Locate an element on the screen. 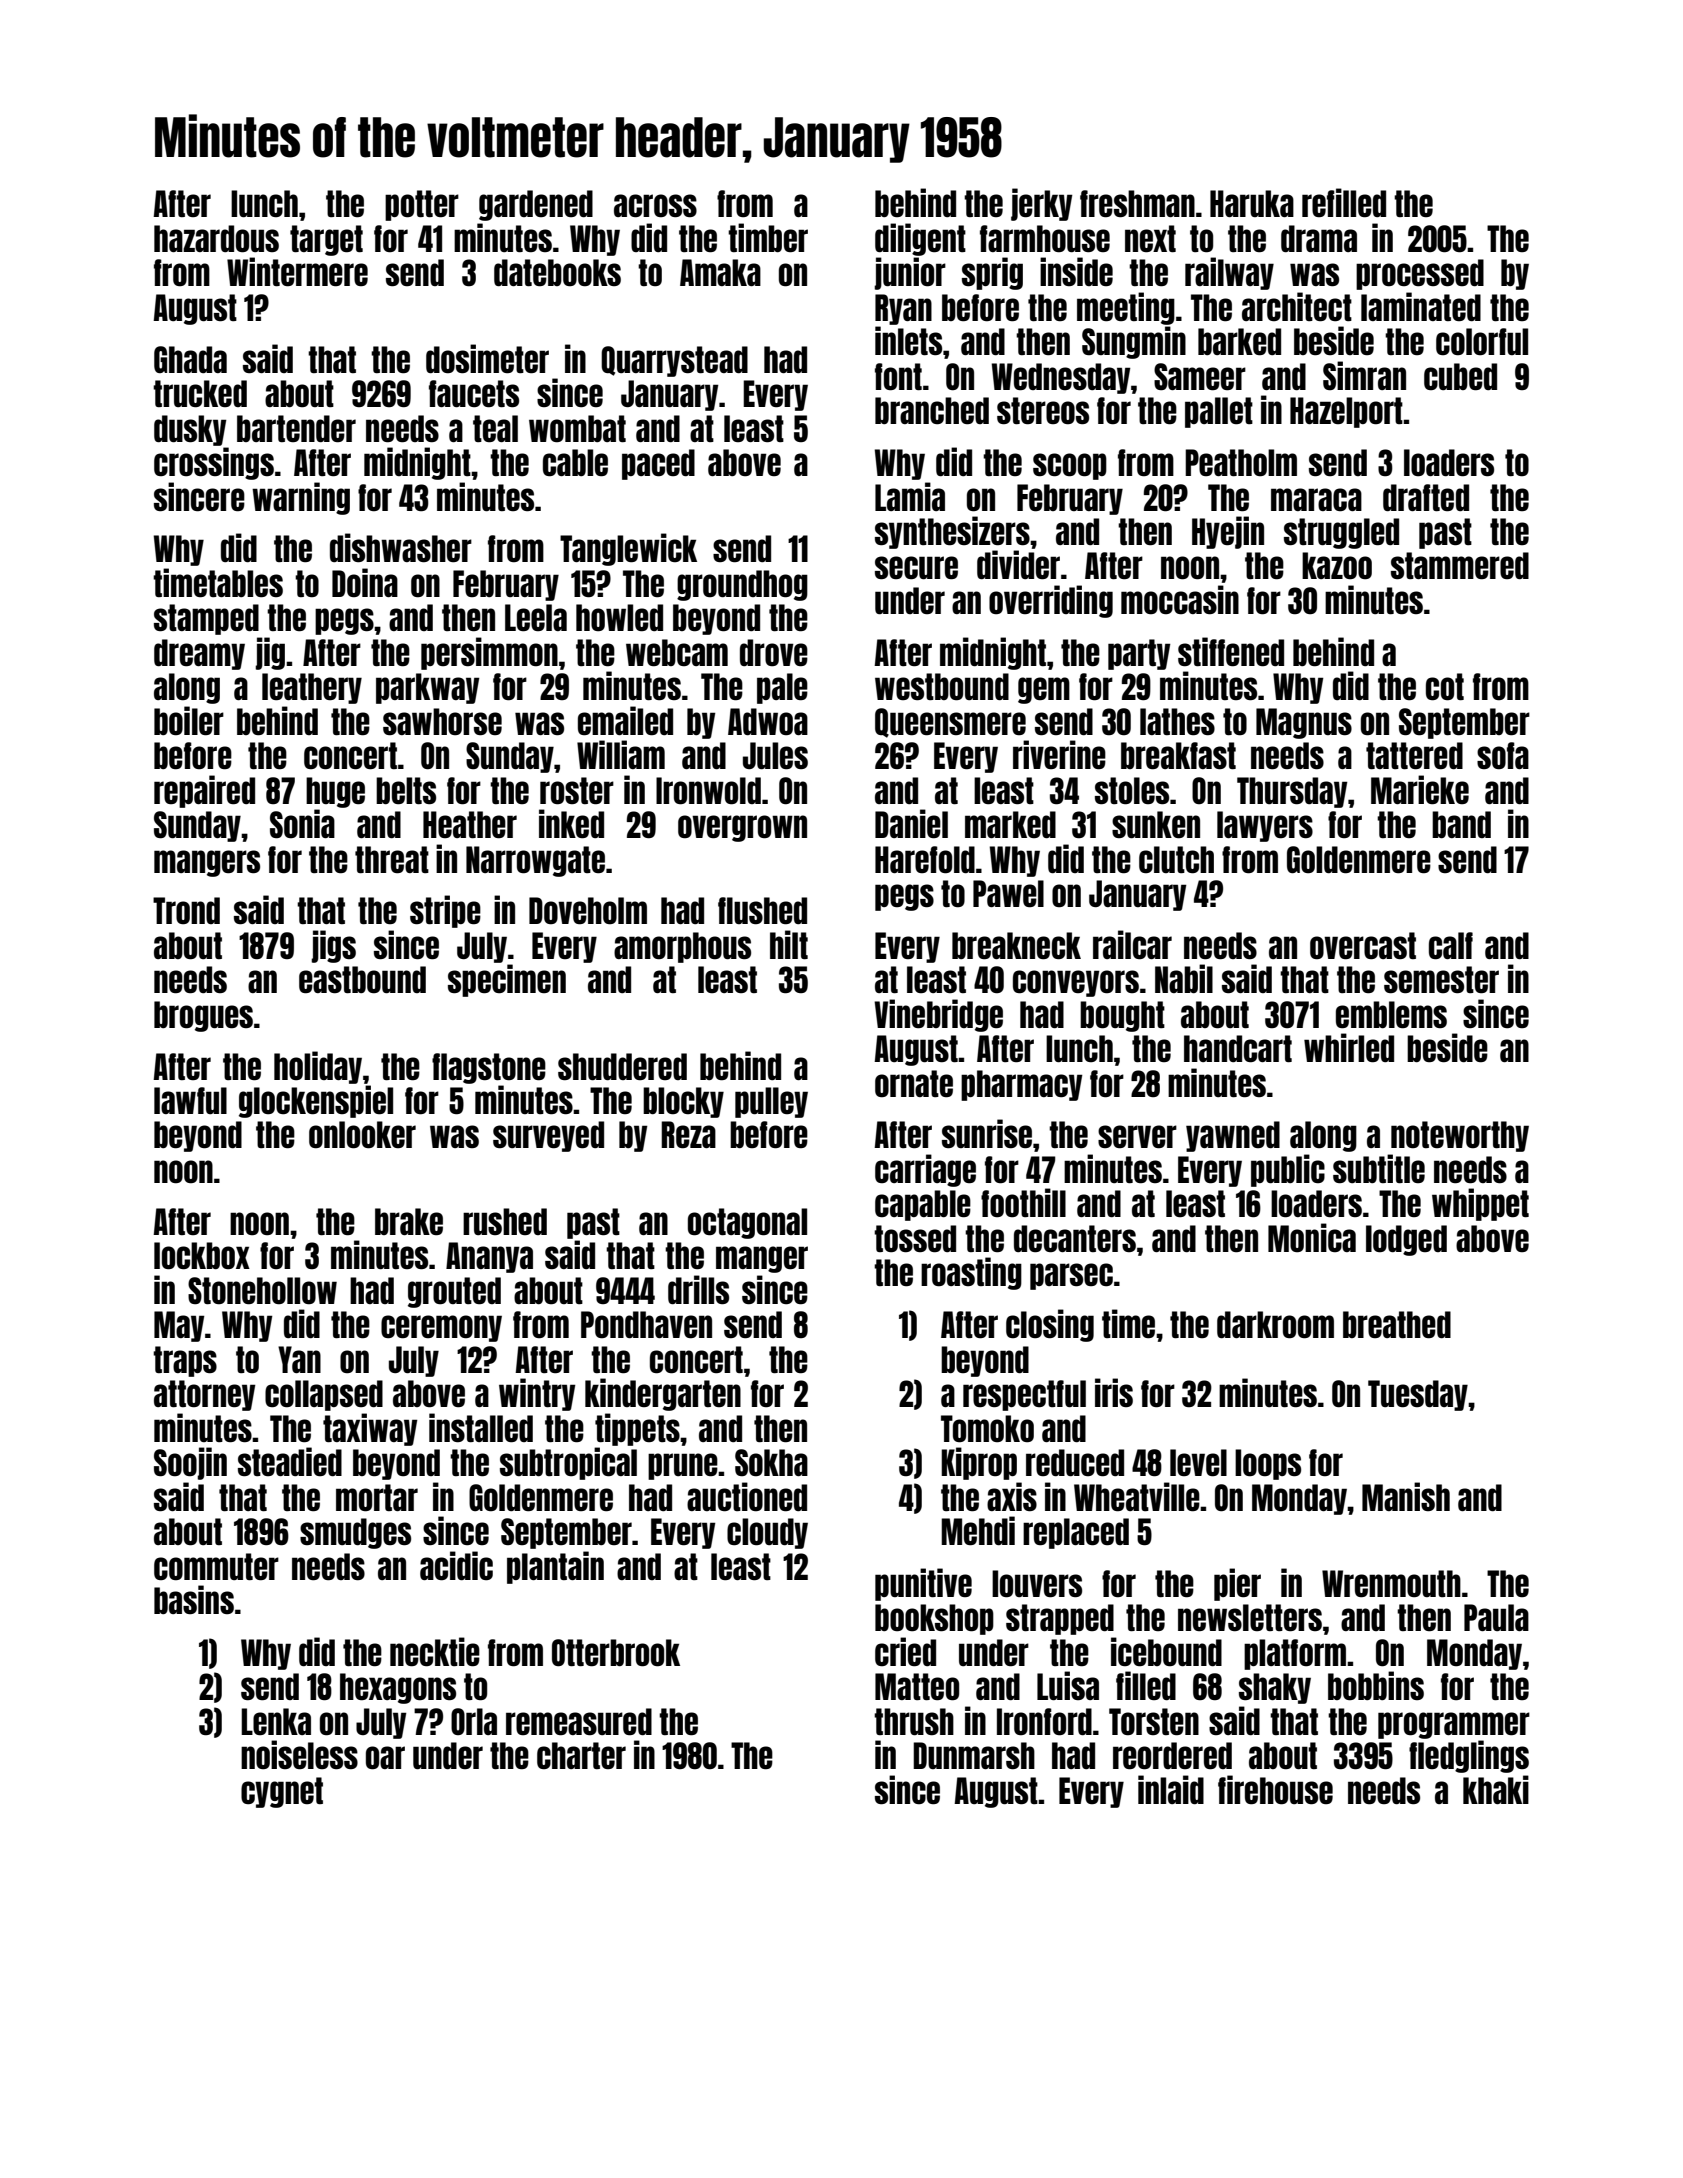 This screenshot has height=2178, width=1683. cygnet is located at coordinates (282, 1792).
